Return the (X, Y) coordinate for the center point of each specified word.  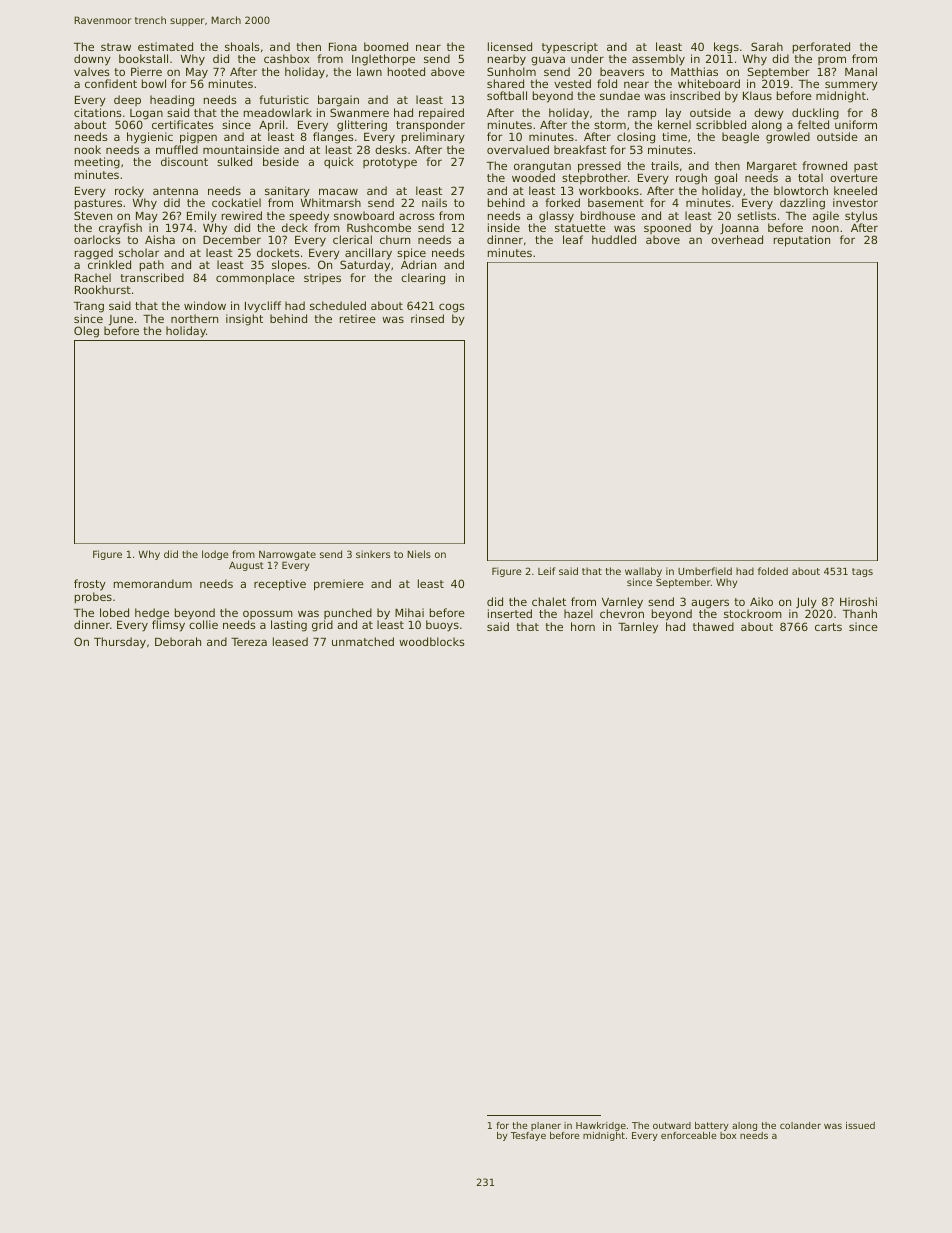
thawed (713, 626)
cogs (452, 308)
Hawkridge (601, 1126)
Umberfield (705, 571)
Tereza (249, 642)
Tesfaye (528, 1136)
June (121, 320)
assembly (658, 60)
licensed (510, 46)
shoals (242, 46)
